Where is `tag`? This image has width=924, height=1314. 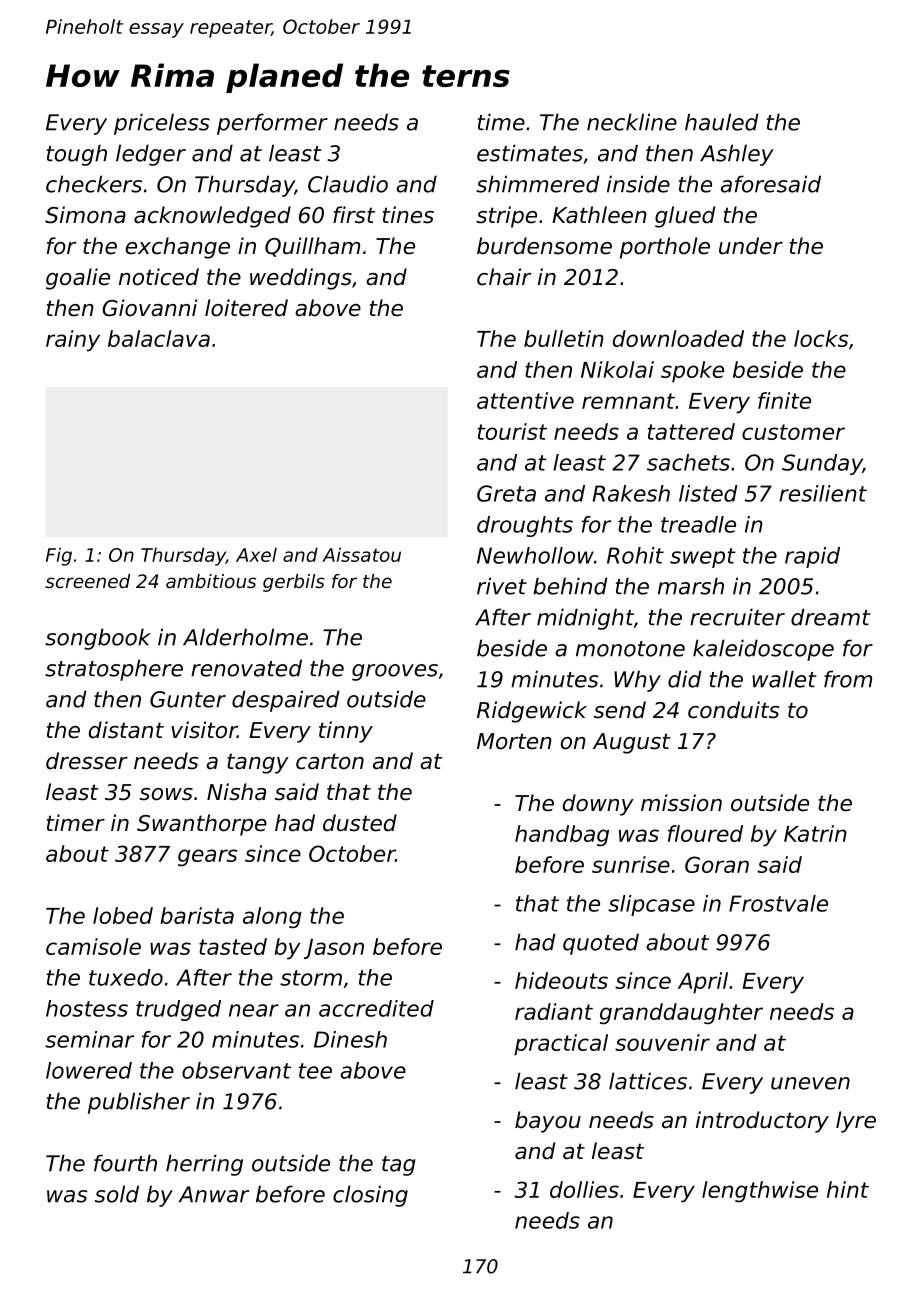 tag is located at coordinates (399, 1166).
